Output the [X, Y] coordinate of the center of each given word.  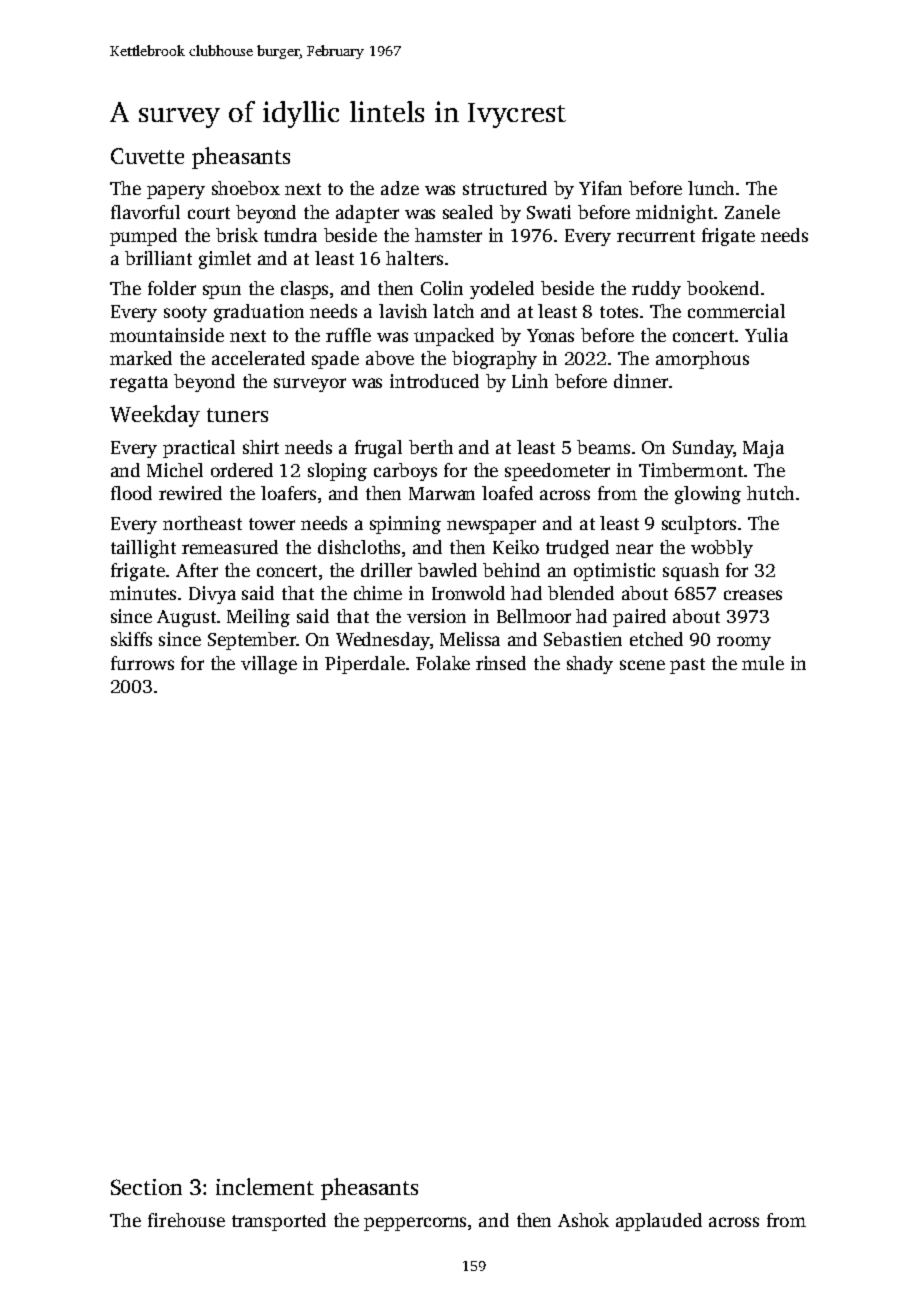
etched [656, 639]
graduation [259, 313]
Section [146, 1187]
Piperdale [365, 665]
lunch [711, 188]
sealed [468, 212]
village [269, 665]
